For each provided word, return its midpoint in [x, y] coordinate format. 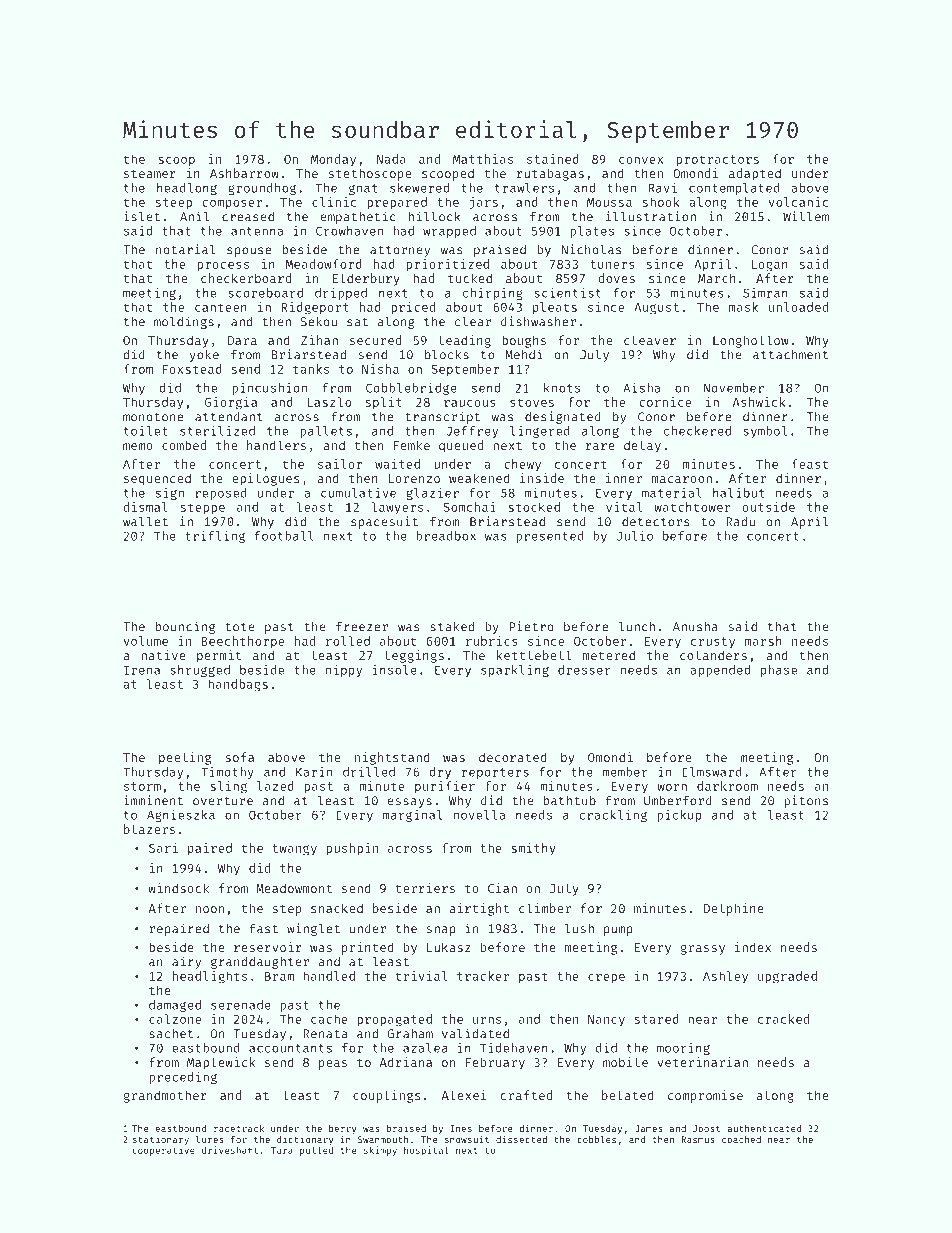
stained [553, 159]
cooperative [163, 1151]
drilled [369, 771]
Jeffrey [472, 432]
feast [810, 464]
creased [248, 216]
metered [609, 655]
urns [487, 1020]
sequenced [157, 479]
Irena [142, 670]
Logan [769, 266]
